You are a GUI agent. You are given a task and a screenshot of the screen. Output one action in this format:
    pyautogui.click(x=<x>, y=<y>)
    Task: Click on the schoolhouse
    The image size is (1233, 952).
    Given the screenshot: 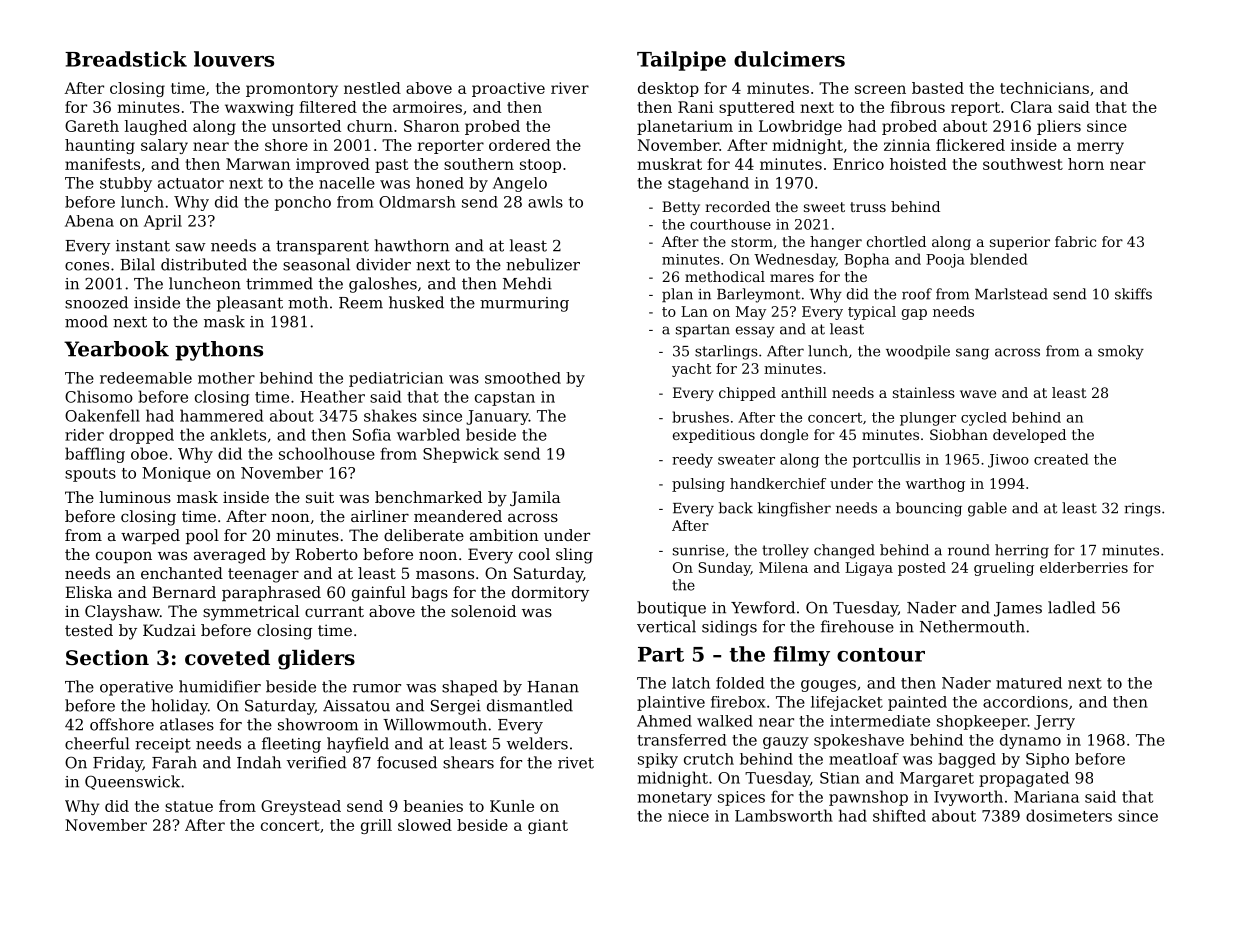 What is the action you would take?
    pyautogui.click(x=327, y=453)
